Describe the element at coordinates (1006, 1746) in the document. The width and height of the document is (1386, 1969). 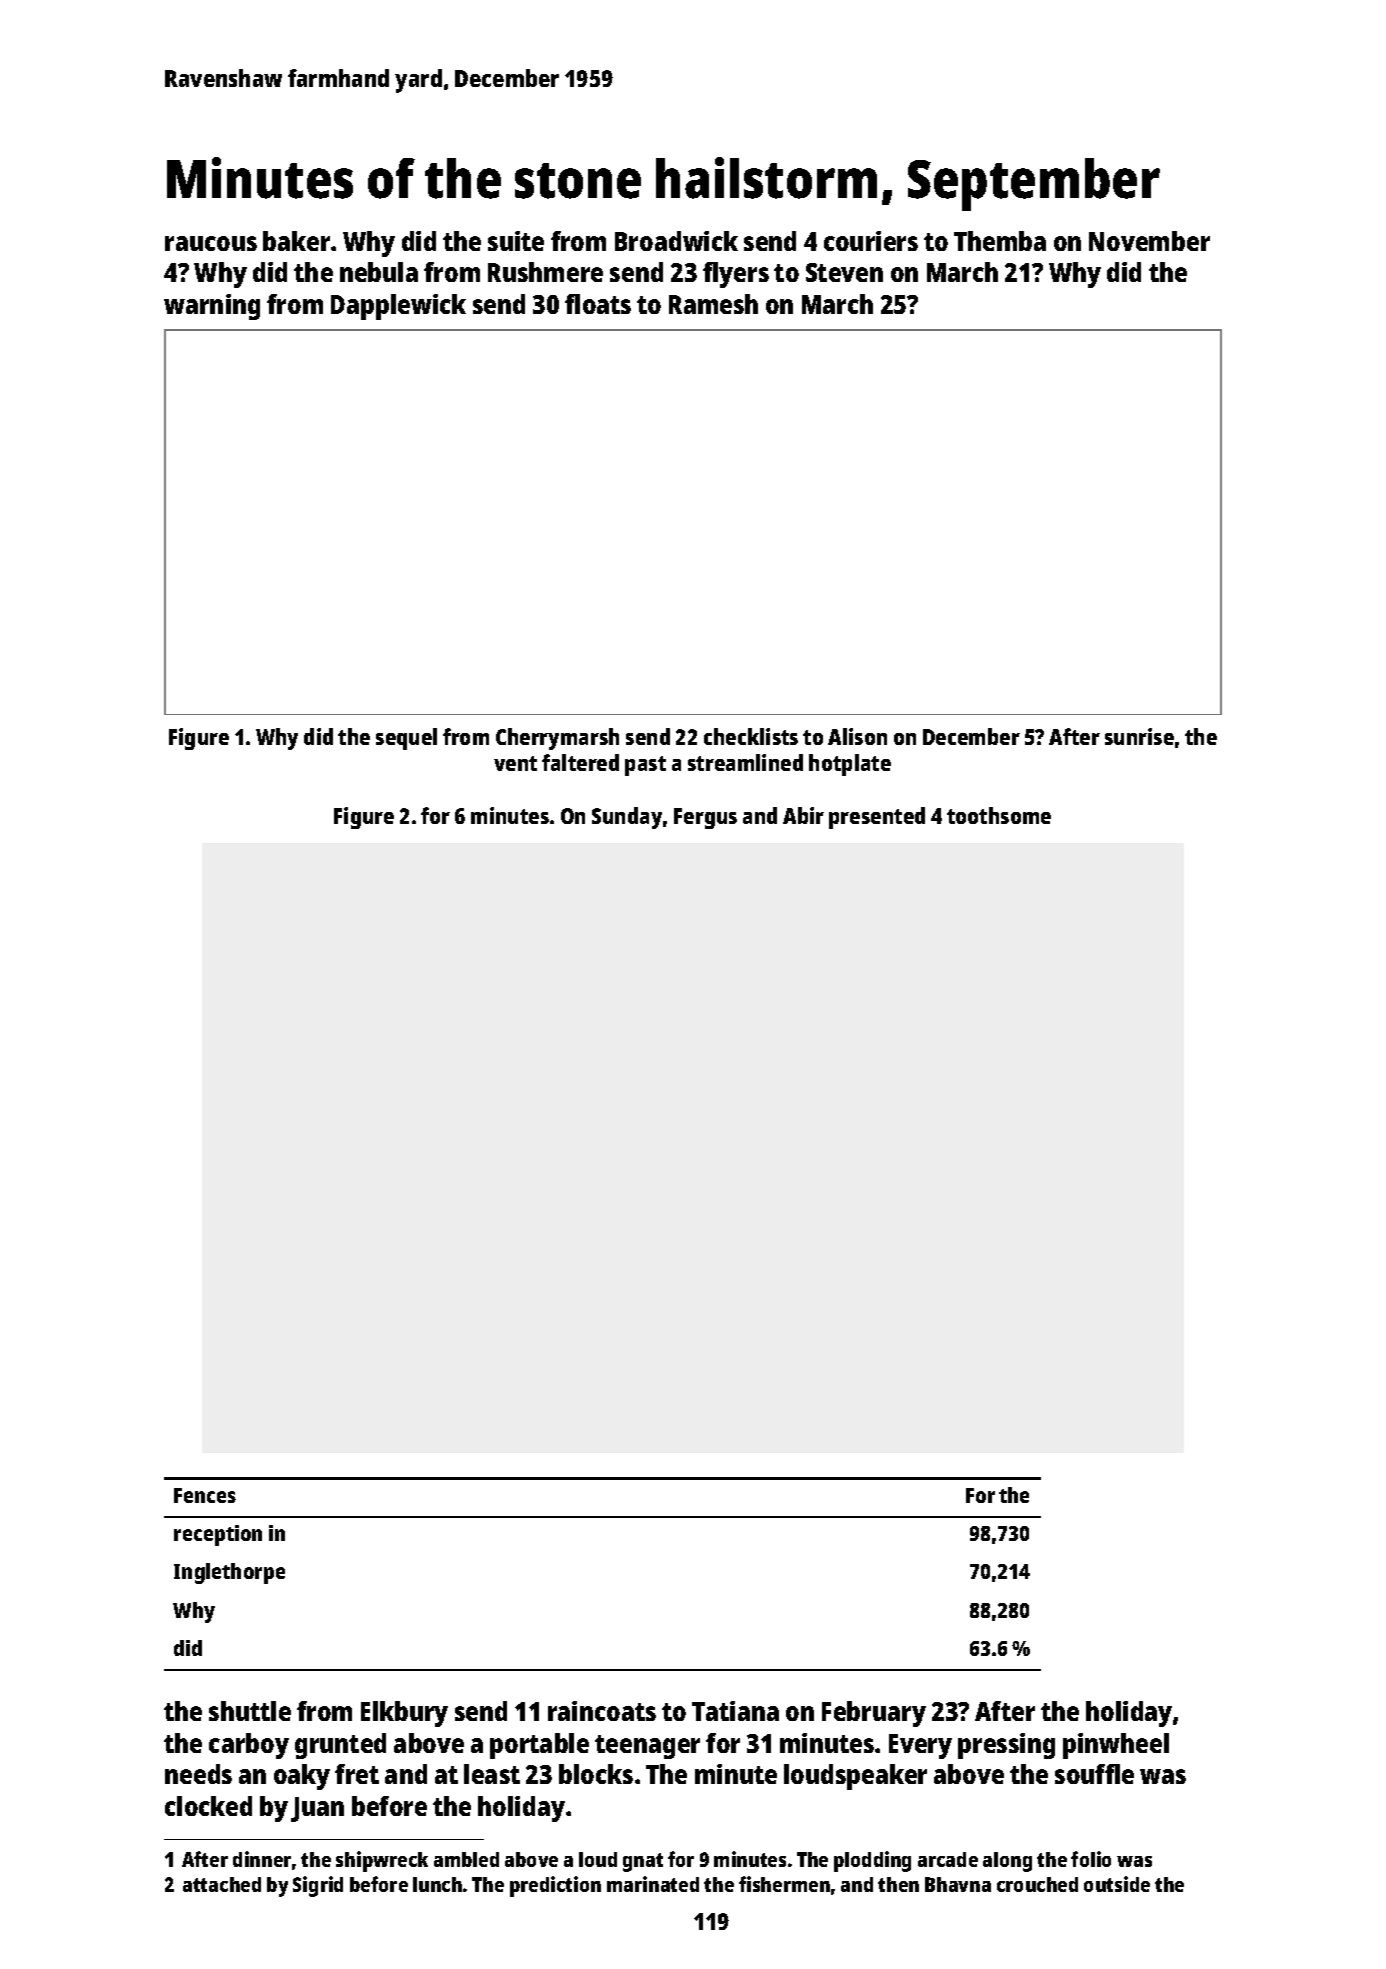
I see `pressing` at that location.
